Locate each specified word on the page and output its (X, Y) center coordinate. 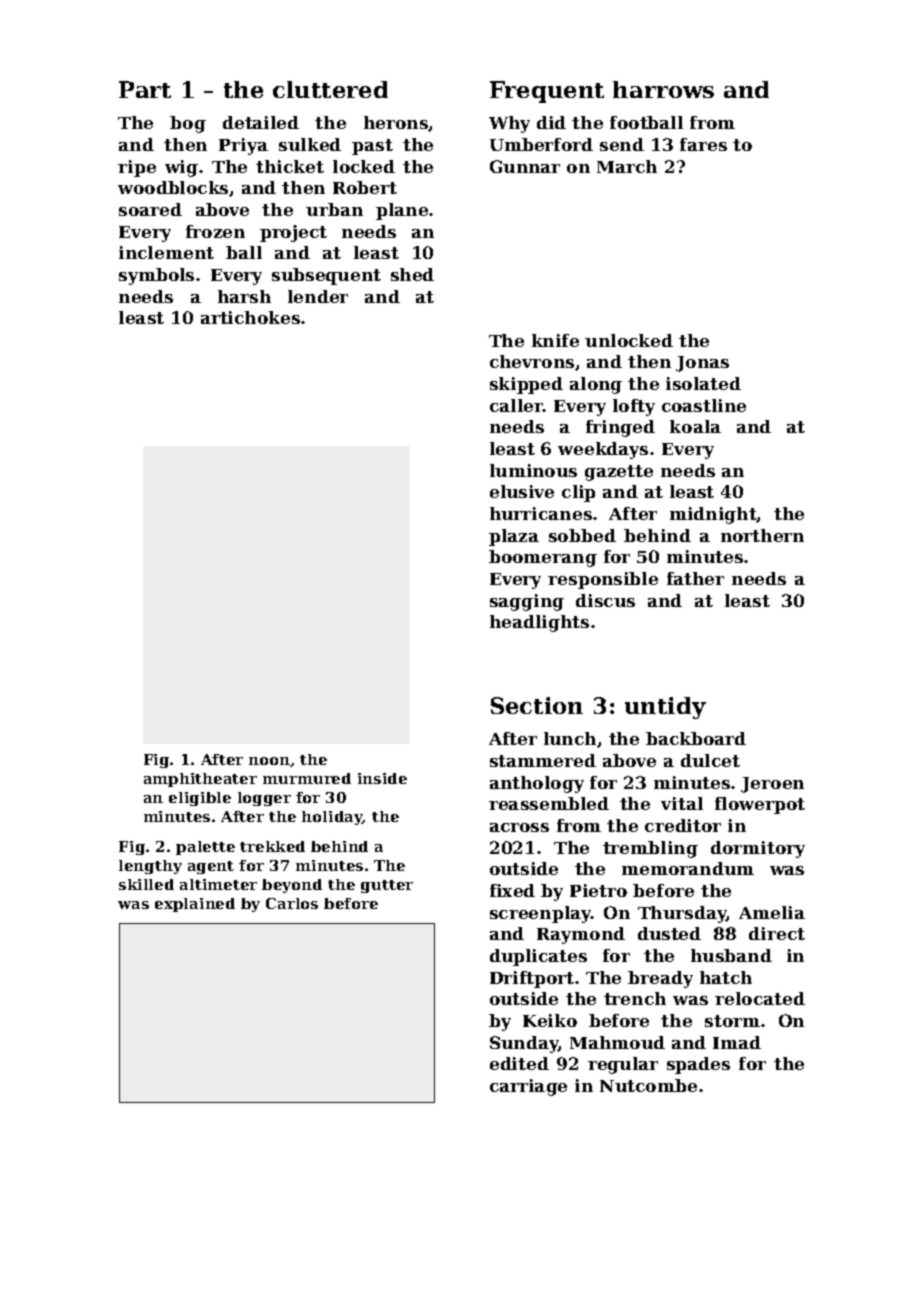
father (695, 578)
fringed (620, 428)
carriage (528, 1087)
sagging (527, 602)
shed (412, 274)
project (293, 233)
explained (195, 905)
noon (269, 761)
